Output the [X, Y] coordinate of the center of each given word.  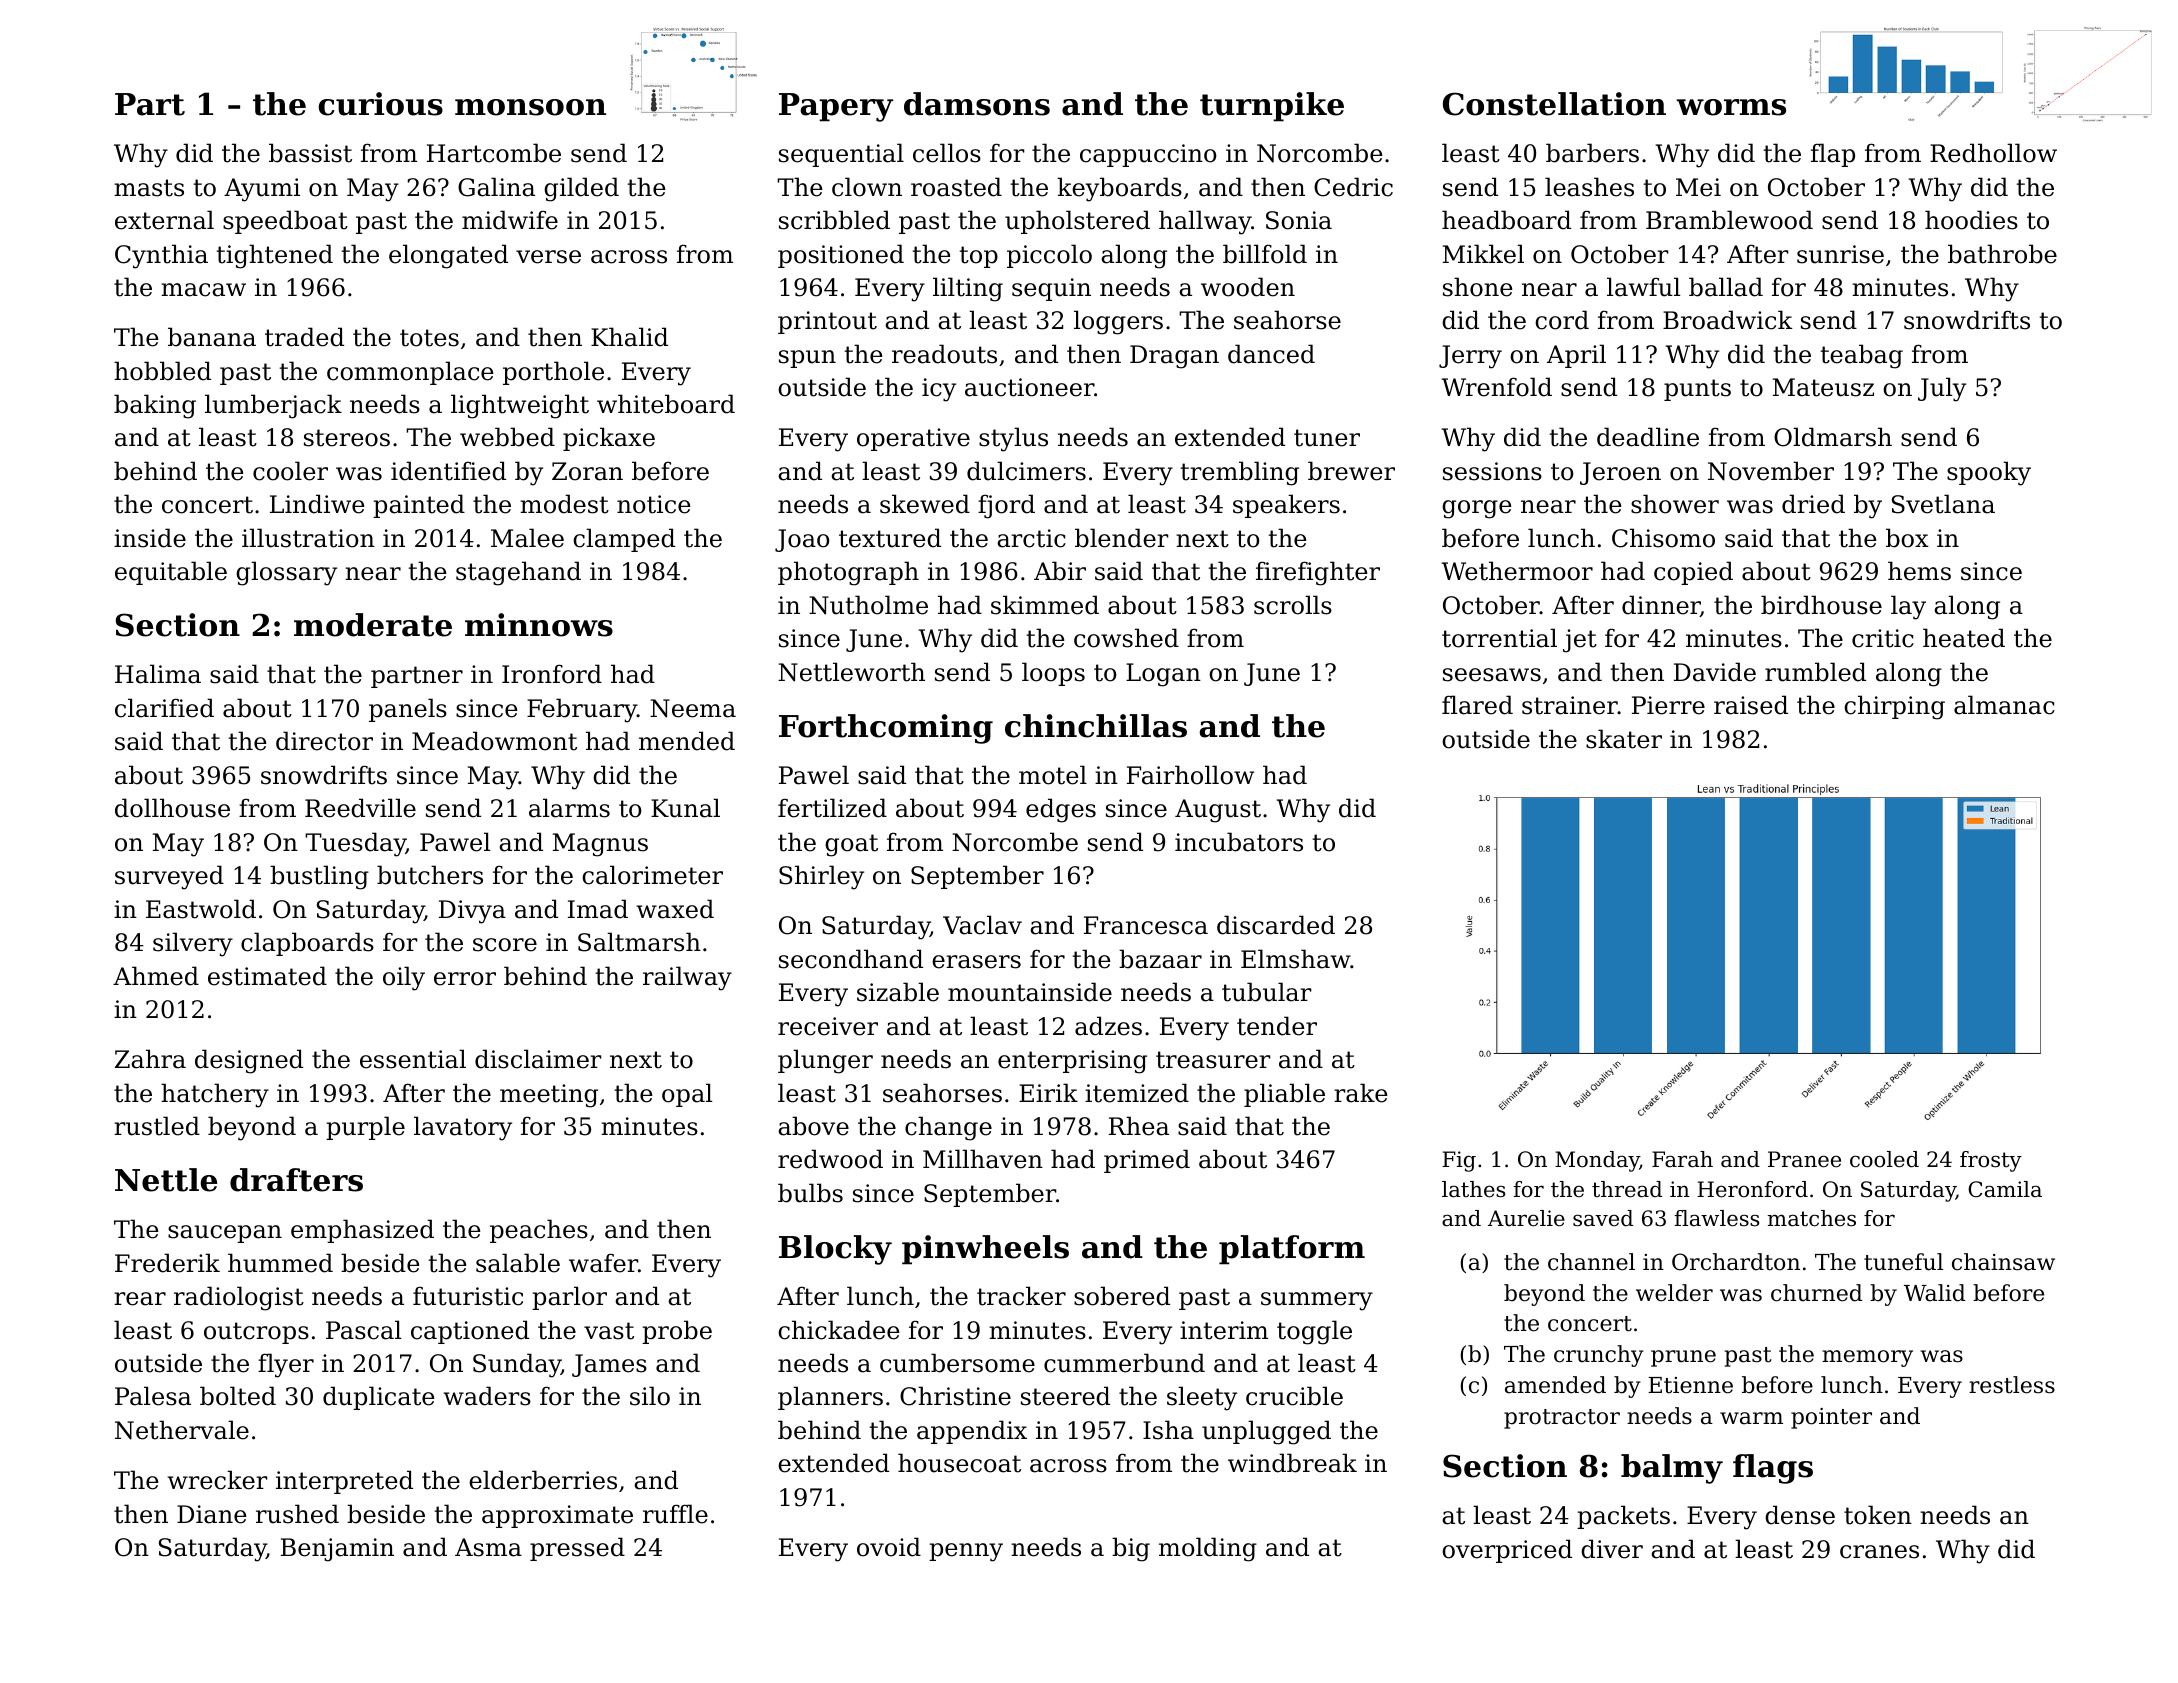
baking [155, 406]
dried [1813, 504]
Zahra [150, 1059]
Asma [488, 1547]
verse [548, 257]
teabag [1862, 356]
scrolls [1293, 605]
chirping [1894, 707]
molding [1208, 1549]
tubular [1267, 992]
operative [913, 439]
